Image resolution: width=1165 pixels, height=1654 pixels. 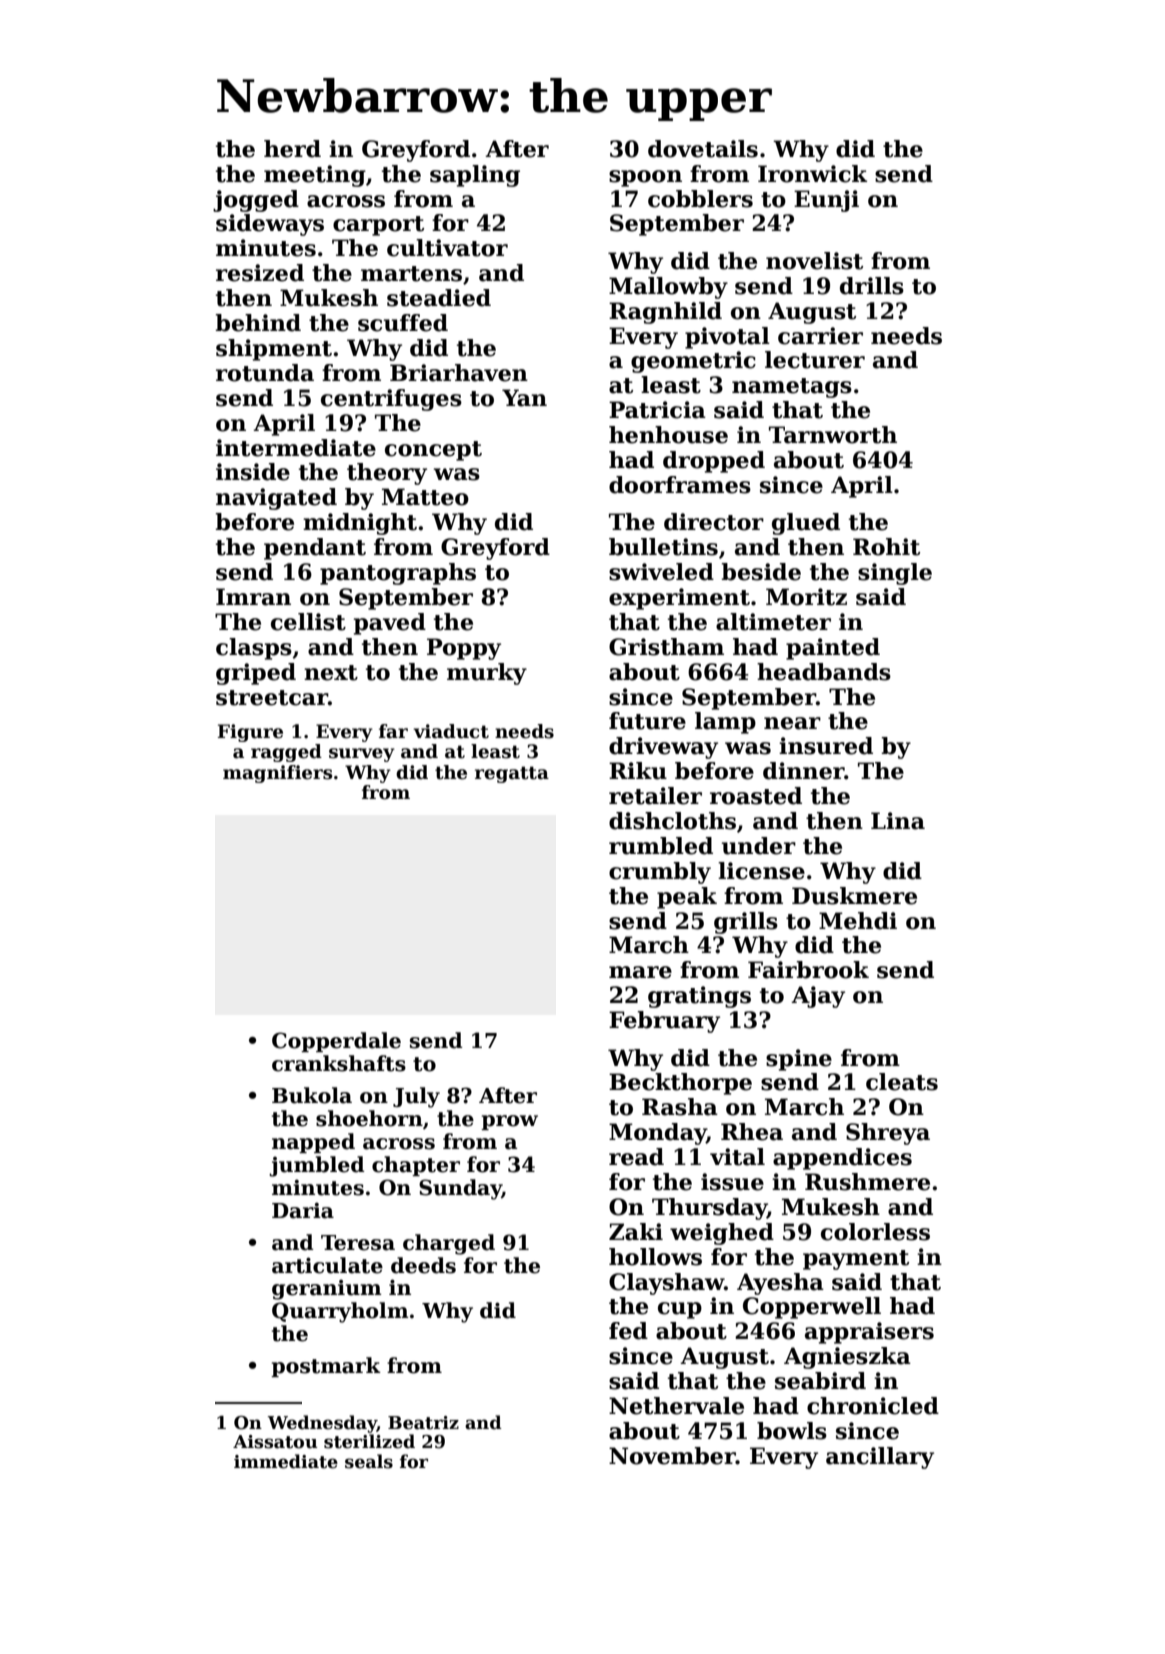 I want to click on carrier, so click(x=820, y=336).
